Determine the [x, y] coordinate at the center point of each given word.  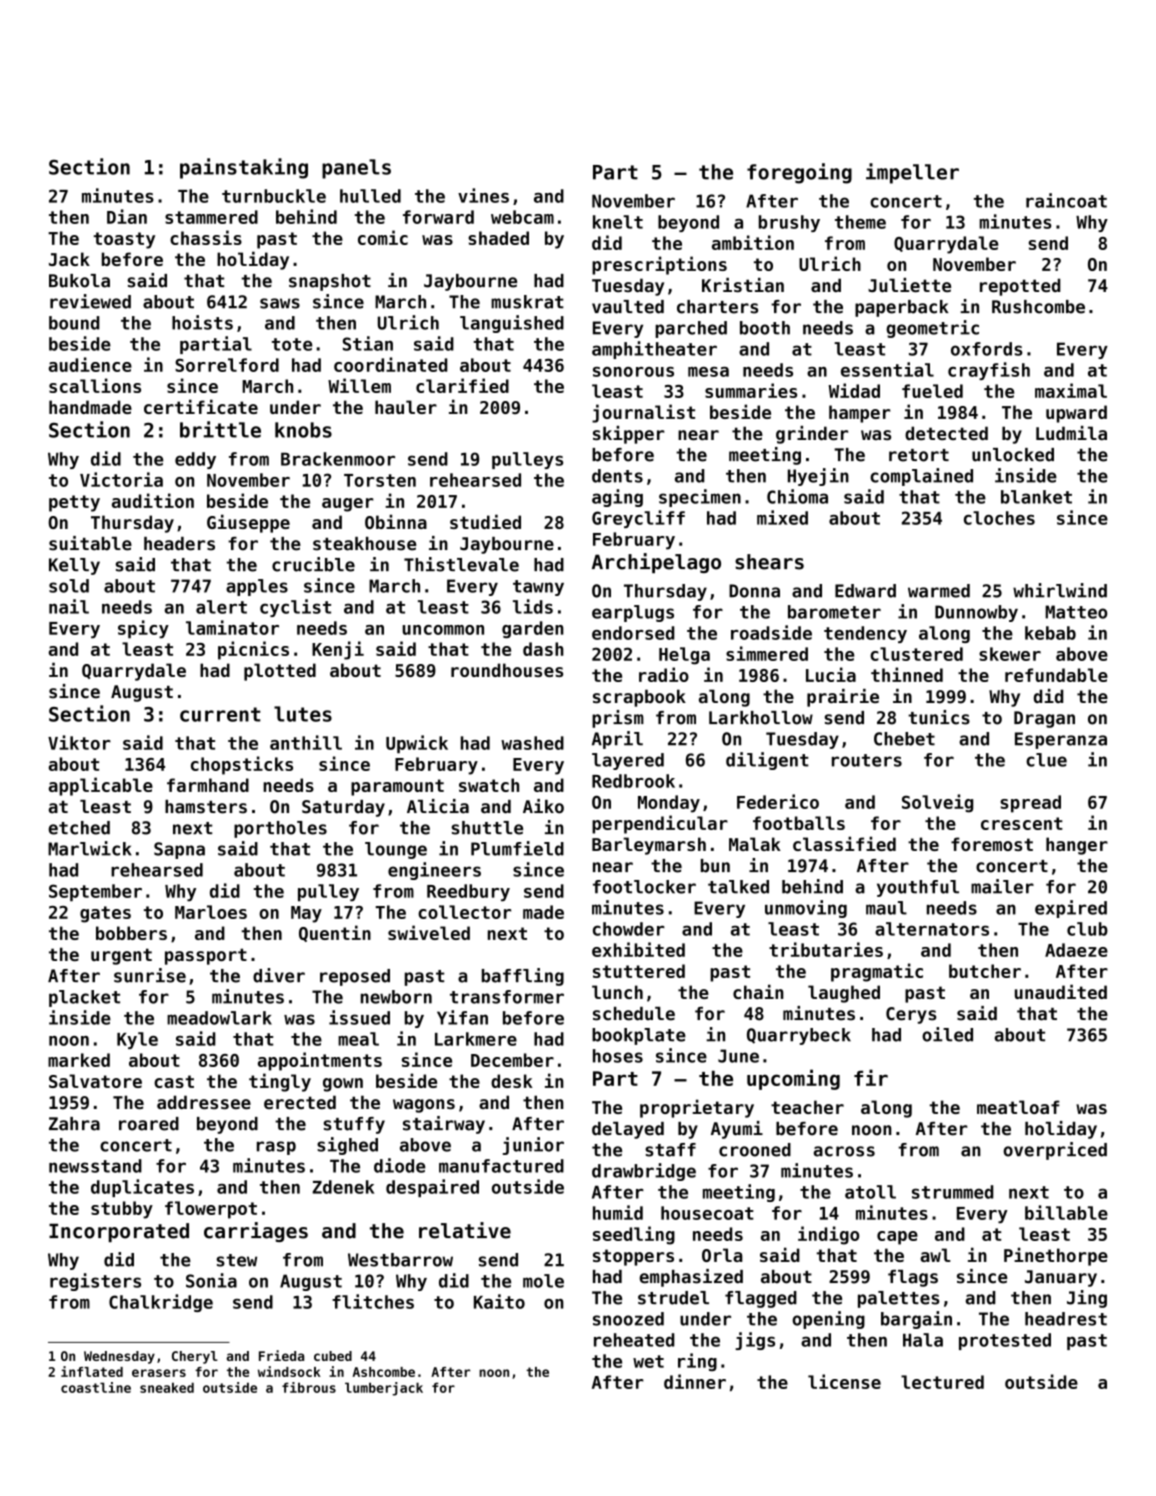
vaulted [628, 307]
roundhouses [507, 670]
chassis [206, 237]
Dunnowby [976, 613]
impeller [912, 173]
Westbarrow [400, 1260]
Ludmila [1071, 433]
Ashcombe [384, 1372]
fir [871, 1077]
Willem [359, 385]
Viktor [79, 742]
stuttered [639, 971]
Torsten [380, 480]
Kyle [137, 1040]
